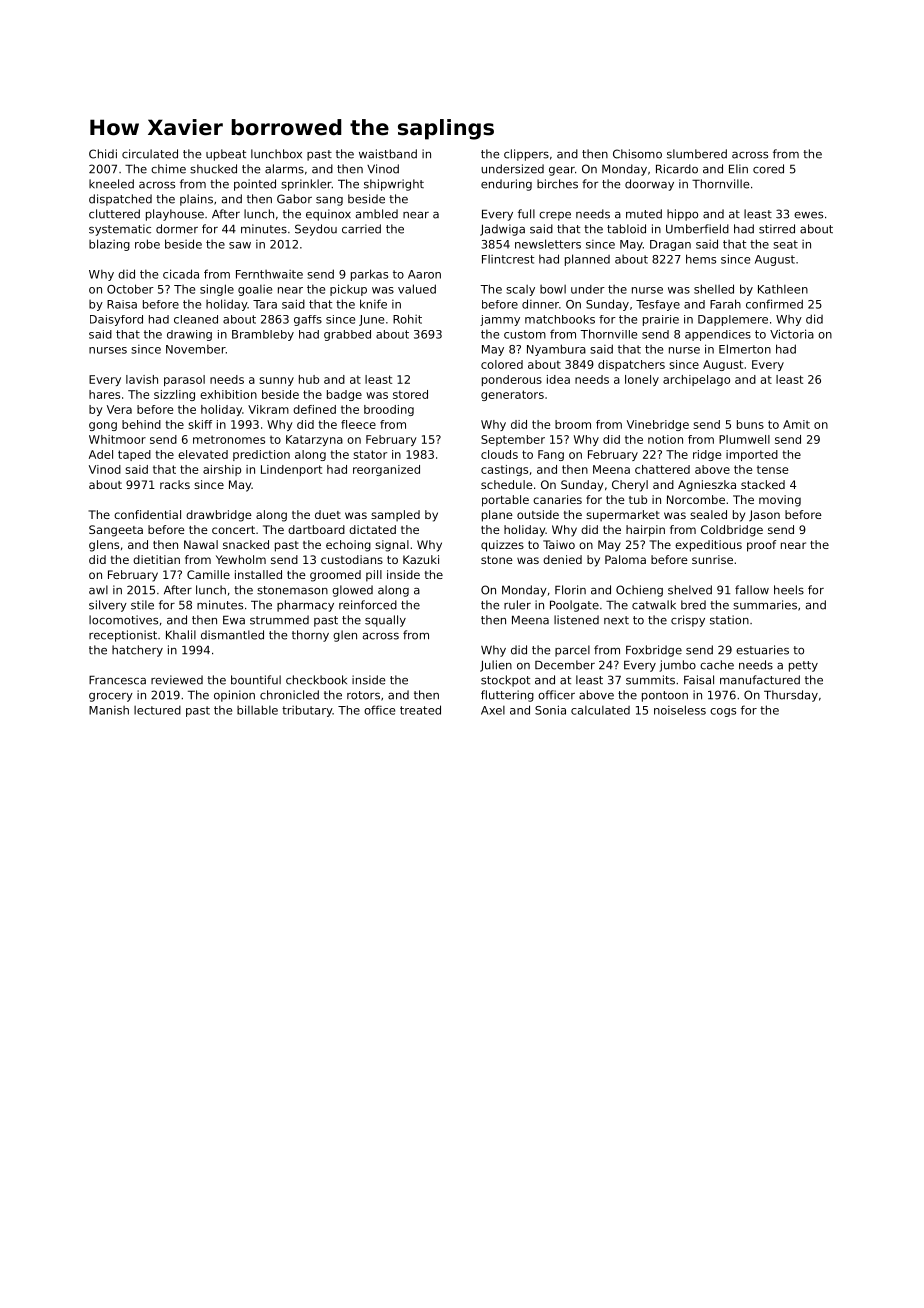 Image resolution: width=924 pixels, height=1308 pixels. I want to click on Elmerton, so click(745, 349).
